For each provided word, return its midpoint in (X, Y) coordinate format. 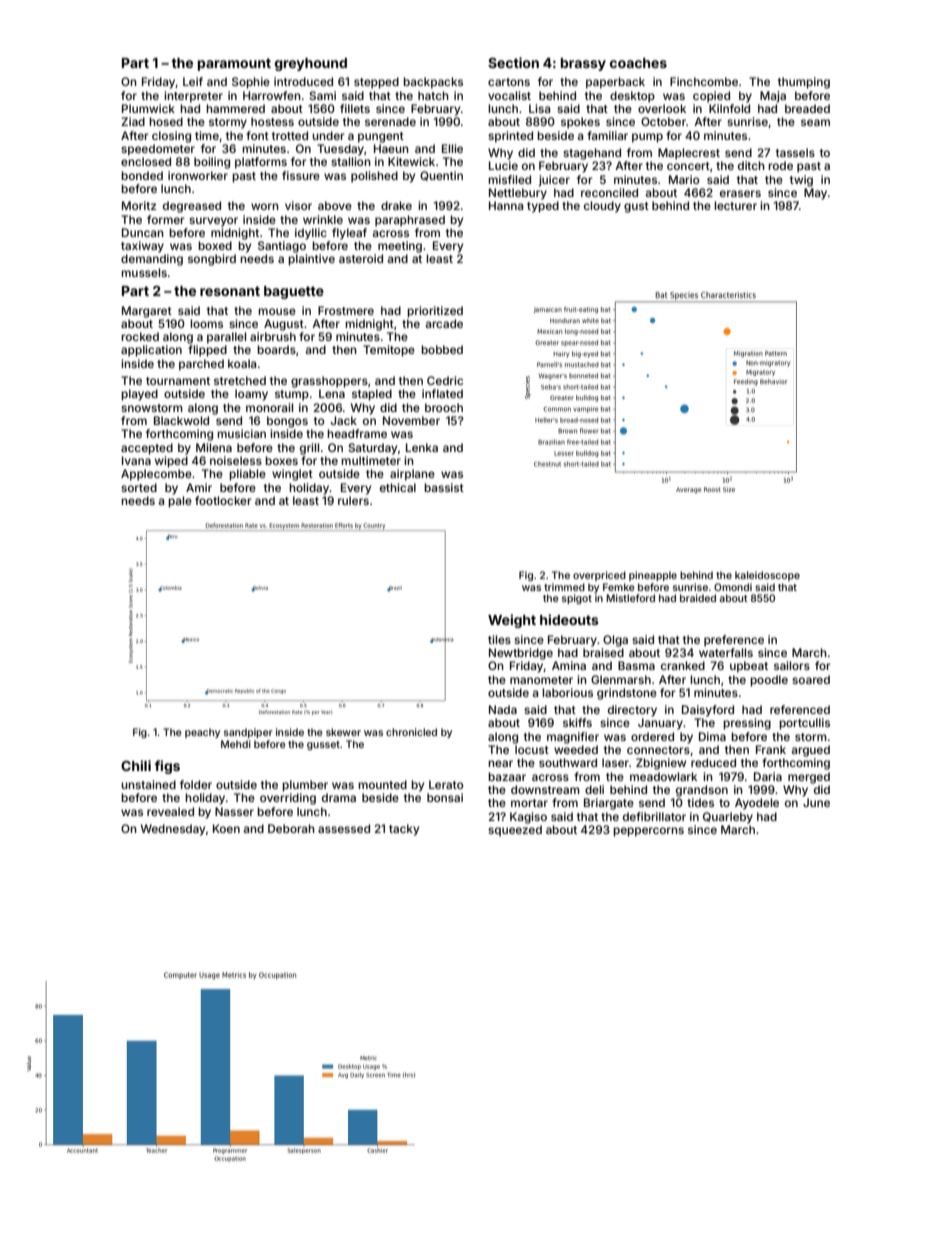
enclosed (146, 161)
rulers (353, 500)
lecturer (735, 205)
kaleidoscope (767, 576)
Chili (136, 765)
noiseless (236, 460)
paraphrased (410, 221)
